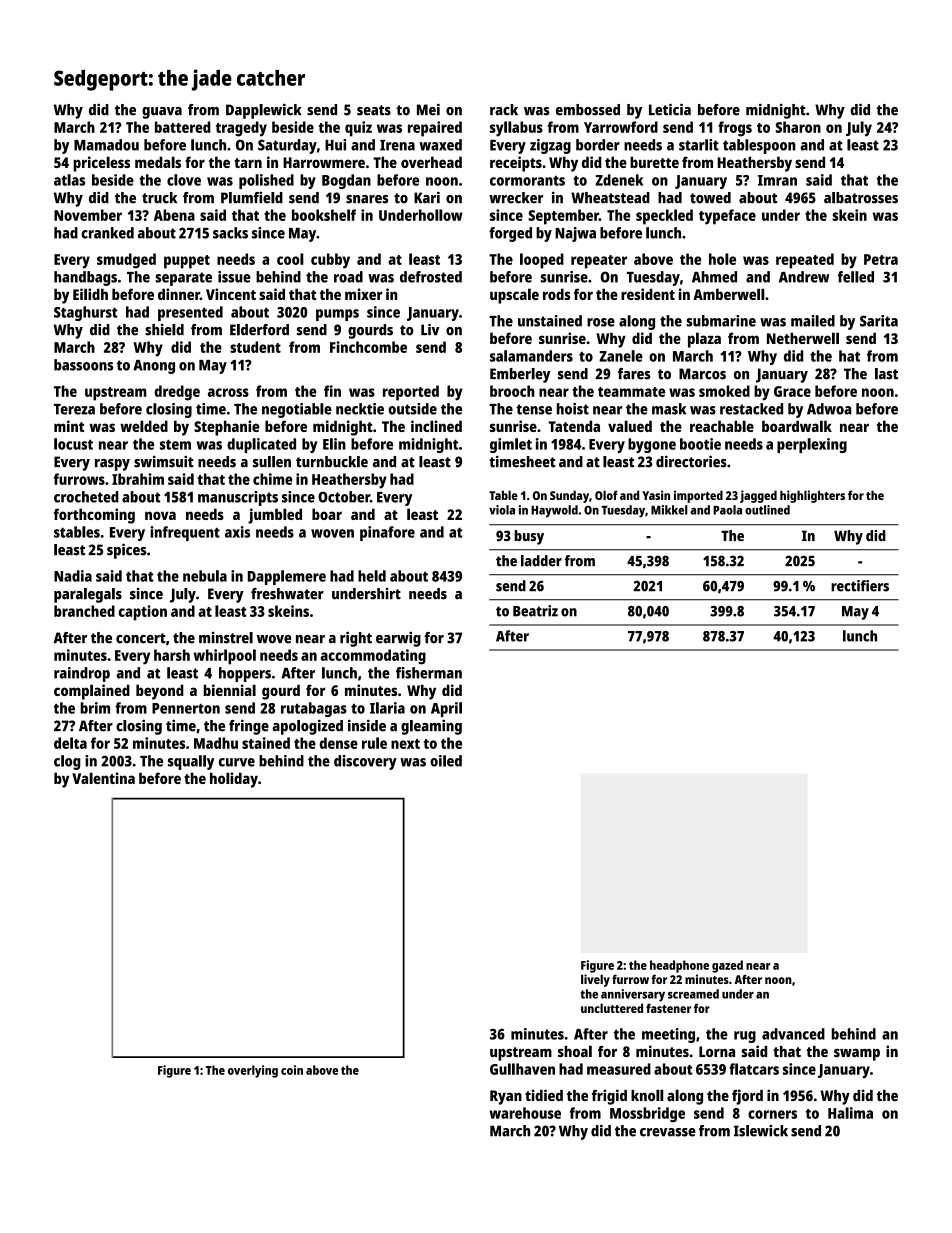  What do you see at coordinates (541, 561) in the screenshot?
I see `ladder` at bounding box center [541, 561].
